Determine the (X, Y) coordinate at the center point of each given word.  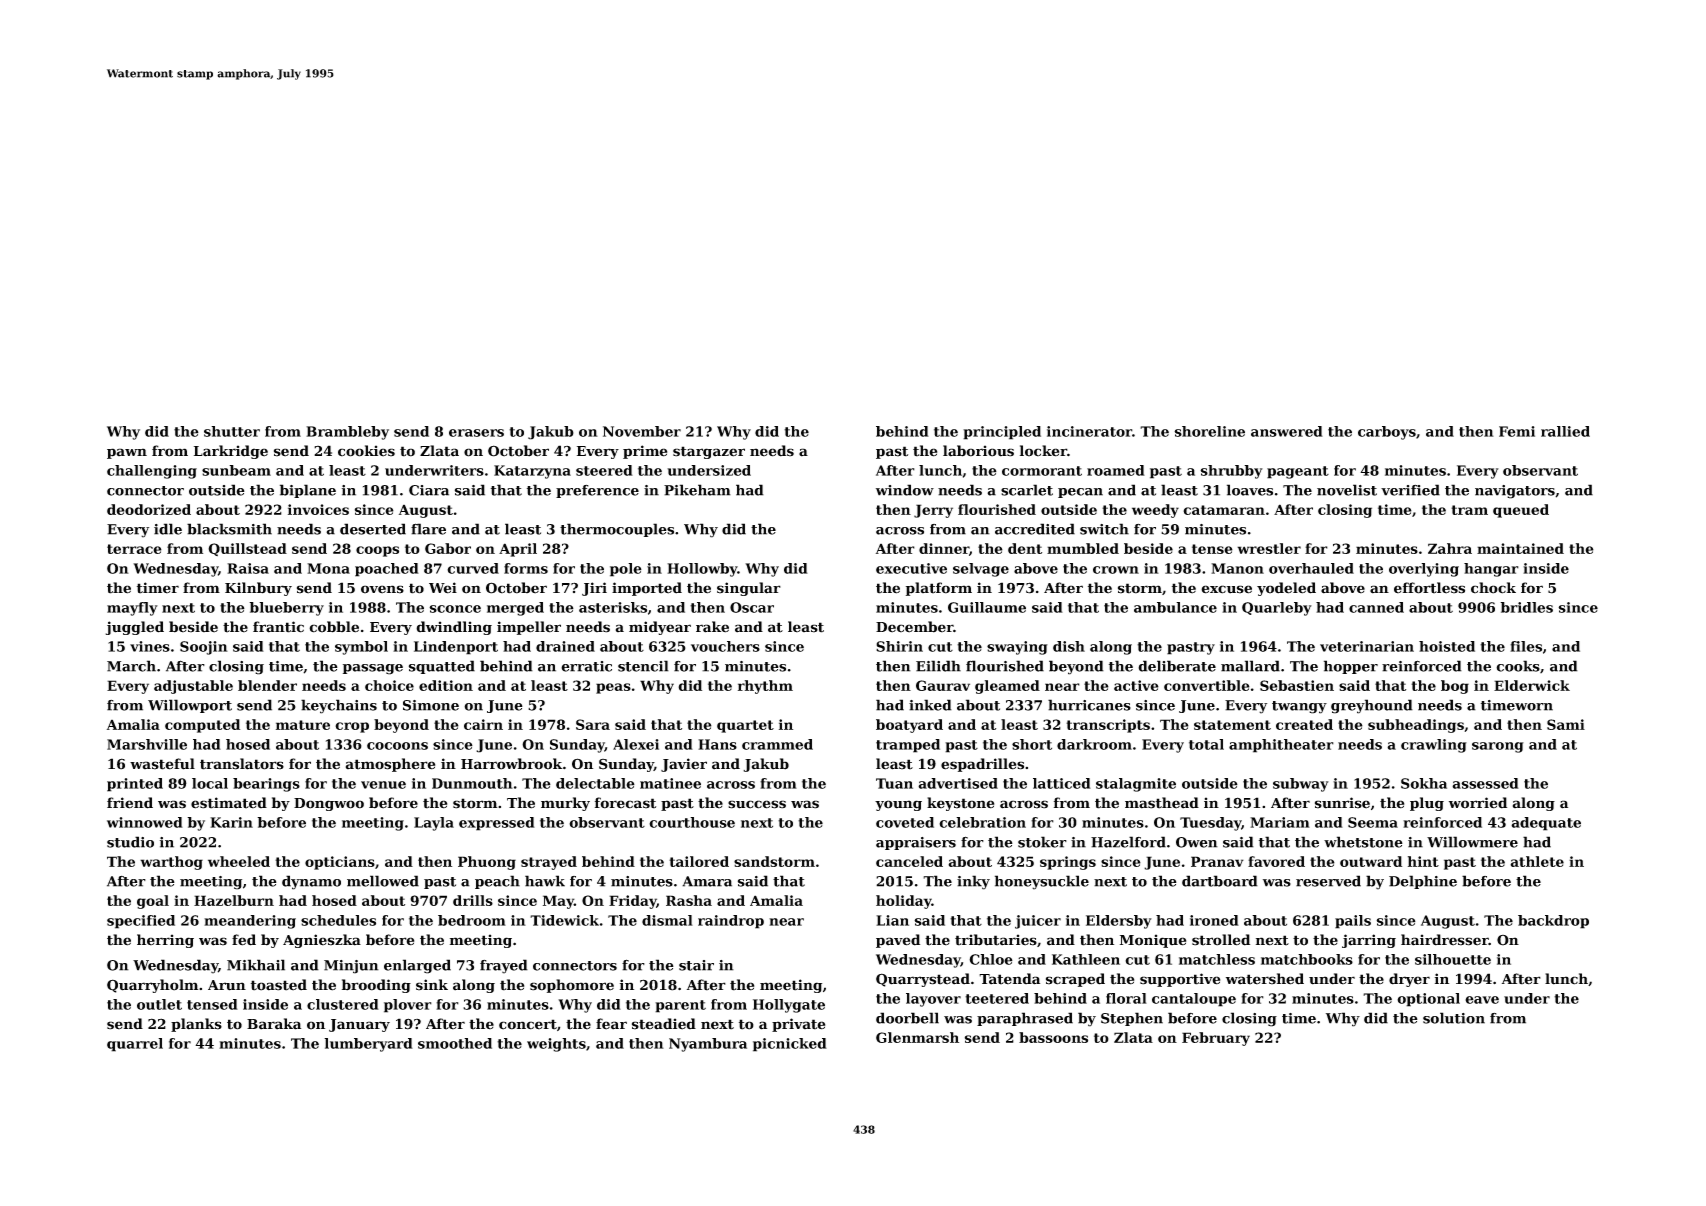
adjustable (193, 687)
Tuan (894, 783)
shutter (232, 431)
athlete (1537, 861)
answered (1287, 431)
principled (1002, 433)
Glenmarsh (917, 1037)
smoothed (455, 1043)
